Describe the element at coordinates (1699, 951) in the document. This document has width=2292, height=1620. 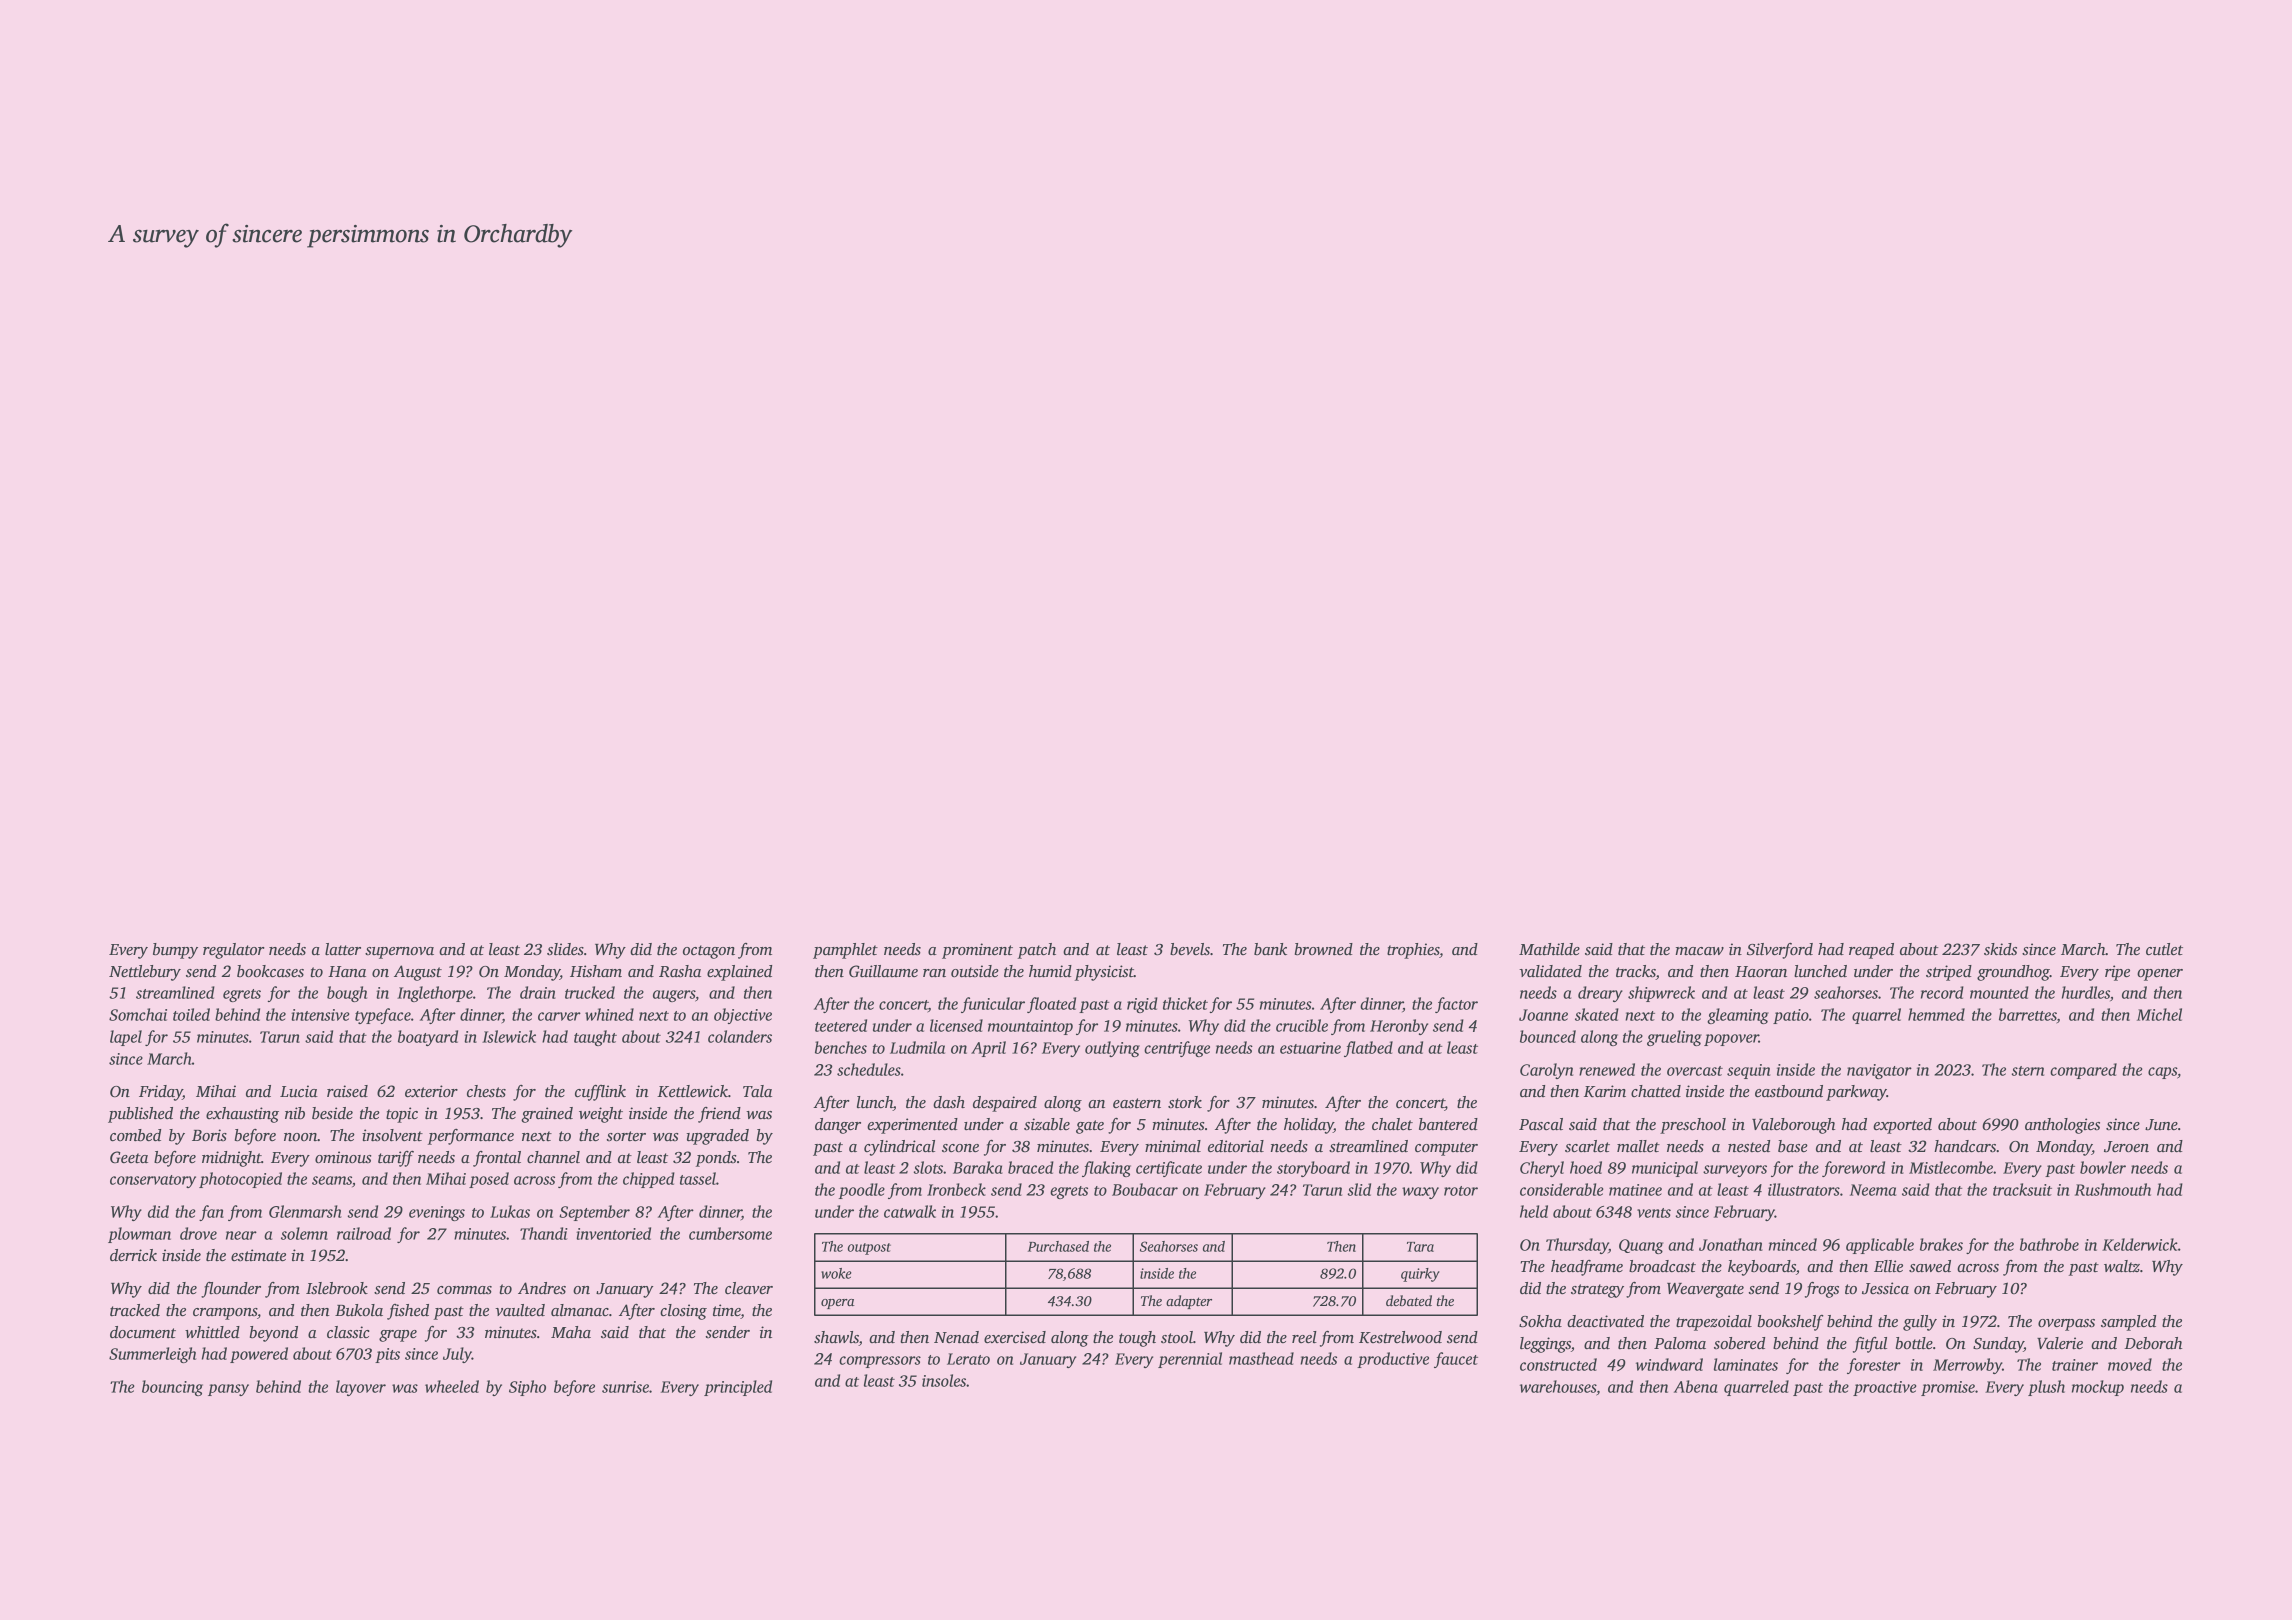
I see `macaw` at that location.
